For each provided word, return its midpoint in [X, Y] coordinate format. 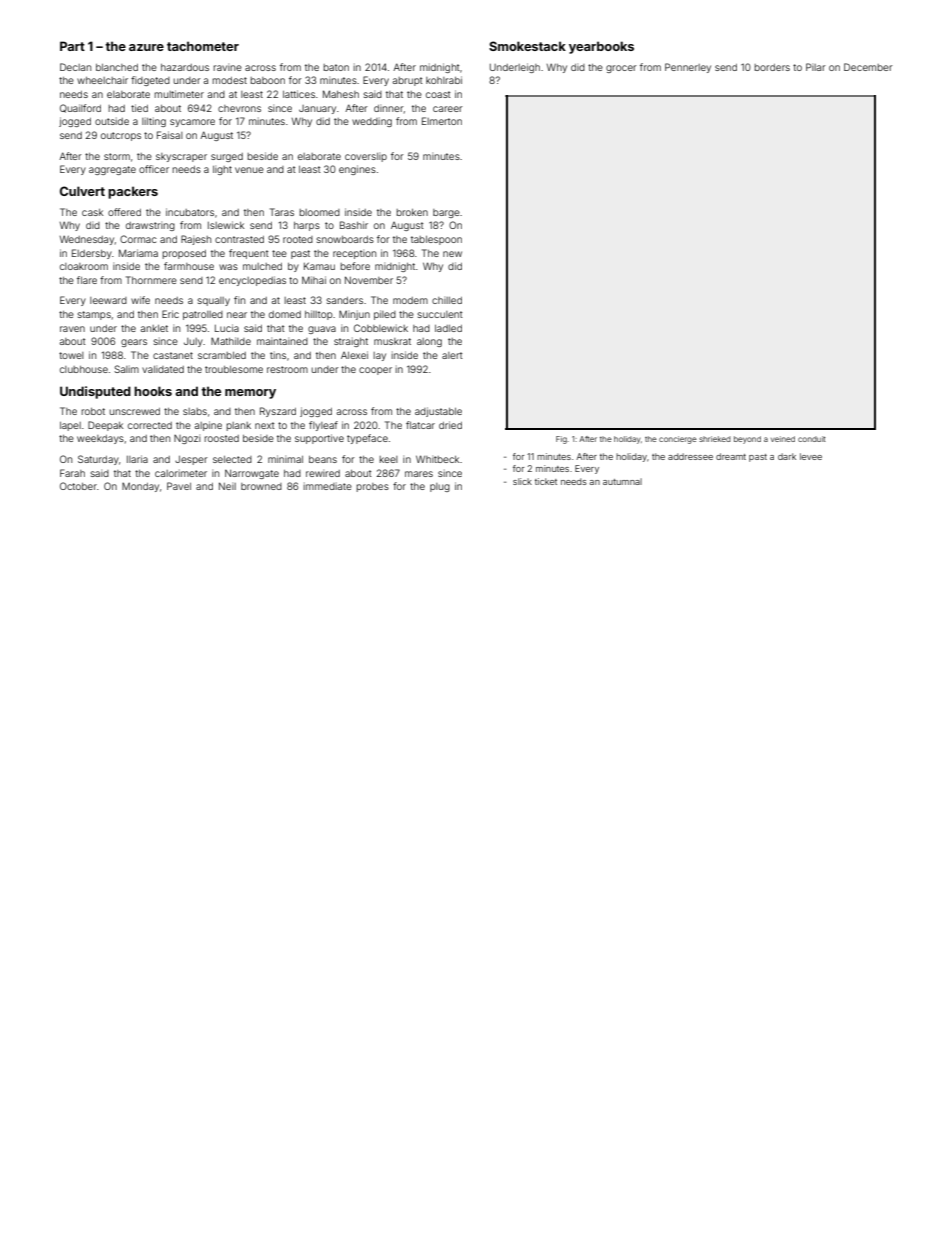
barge [446, 213]
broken [412, 212]
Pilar [816, 67]
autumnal [622, 481]
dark [787, 456]
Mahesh [341, 94]
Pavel [179, 486]
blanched [117, 67]
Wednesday [87, 240]
